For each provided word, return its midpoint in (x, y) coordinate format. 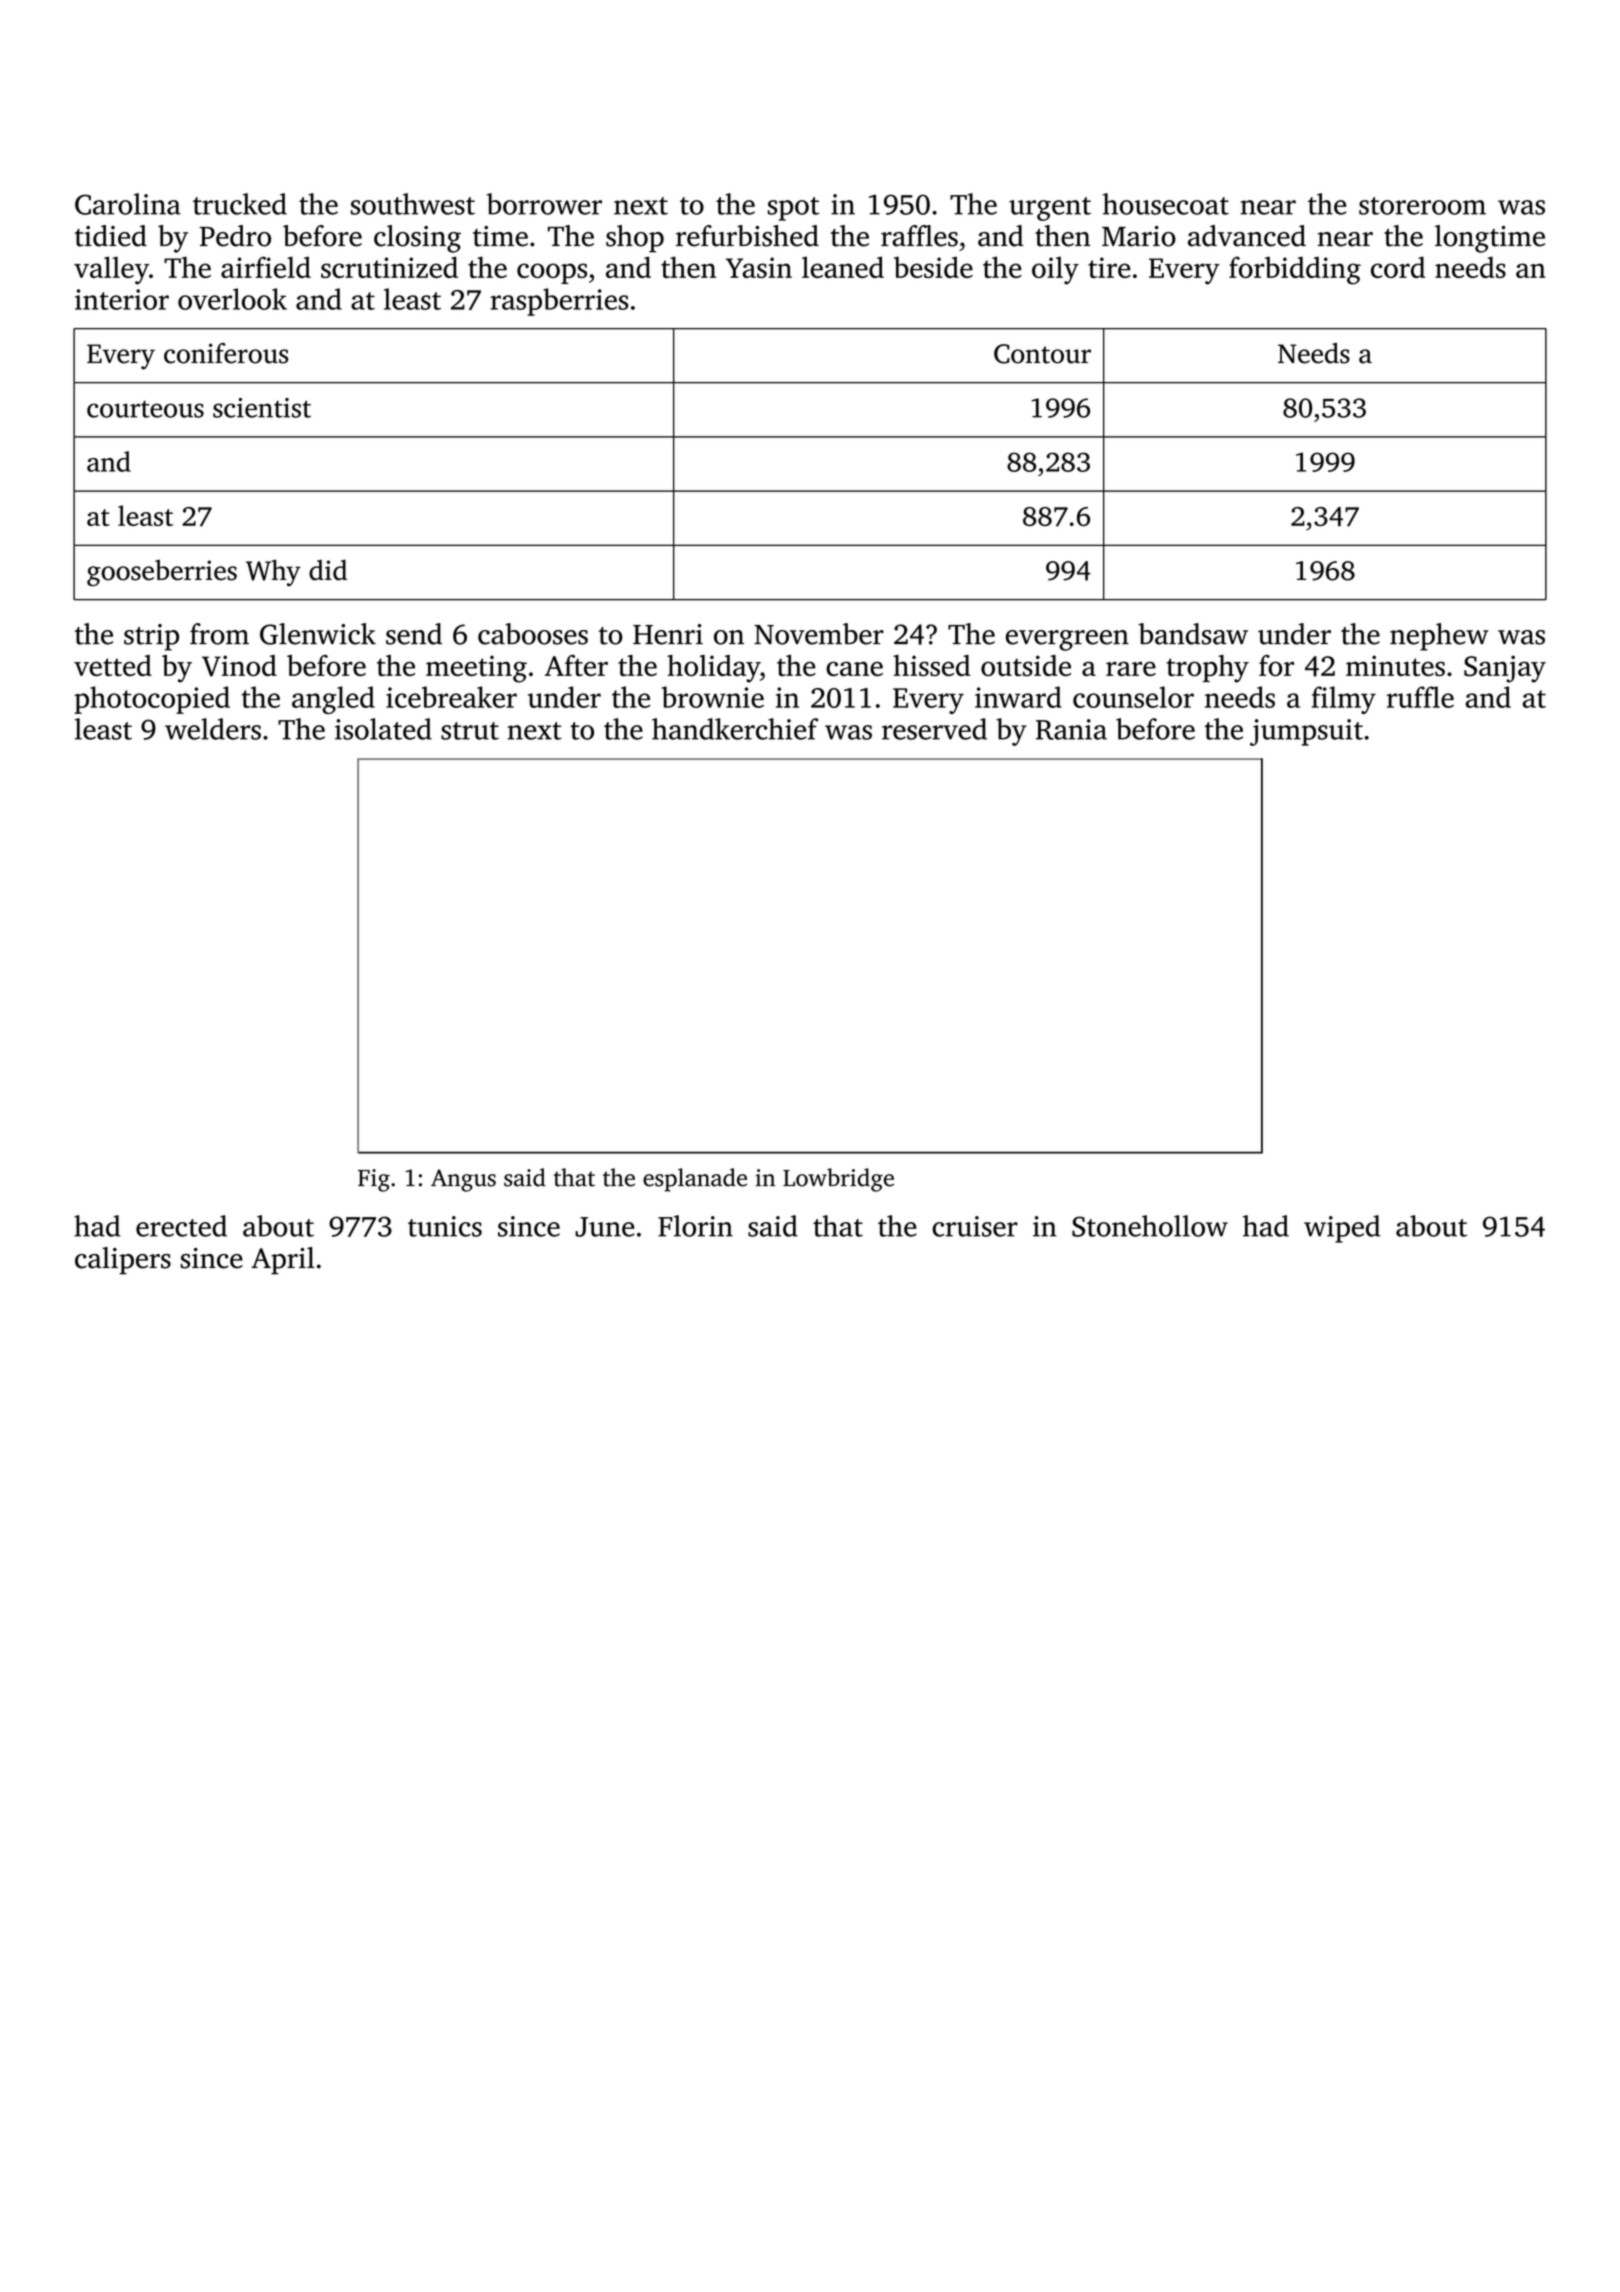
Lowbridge (838, 1180)
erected (181, 1226)
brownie (713, 697)
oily (1055, 270)
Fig (374, 1180)
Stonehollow (1150, 1226)
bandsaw (1193, 634)
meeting (476, 669)
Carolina (128, 204)
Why (273, 573)
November (819, 634)
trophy (1208, 669)
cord (1398, 267)
